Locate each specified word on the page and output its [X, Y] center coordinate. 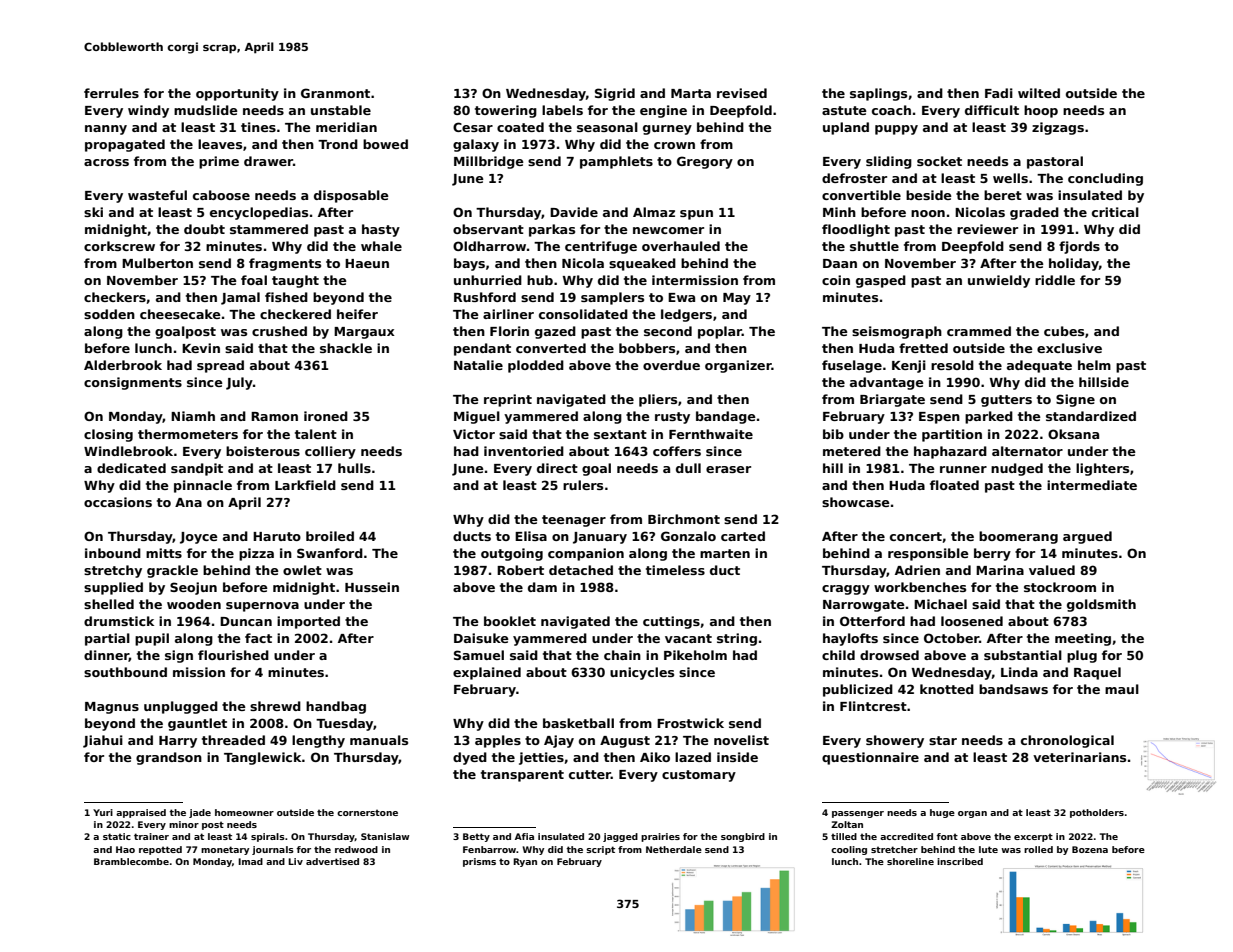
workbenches [920, 587]
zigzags [1058, 128]
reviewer [987, 229]
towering [506, 111]
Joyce [199, 538]
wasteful [157, 195]
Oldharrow [489, 246]
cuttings [671, 622]
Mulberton [157, 263]
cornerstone [367, 812]
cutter [590, 774]
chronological [1067, 741]
